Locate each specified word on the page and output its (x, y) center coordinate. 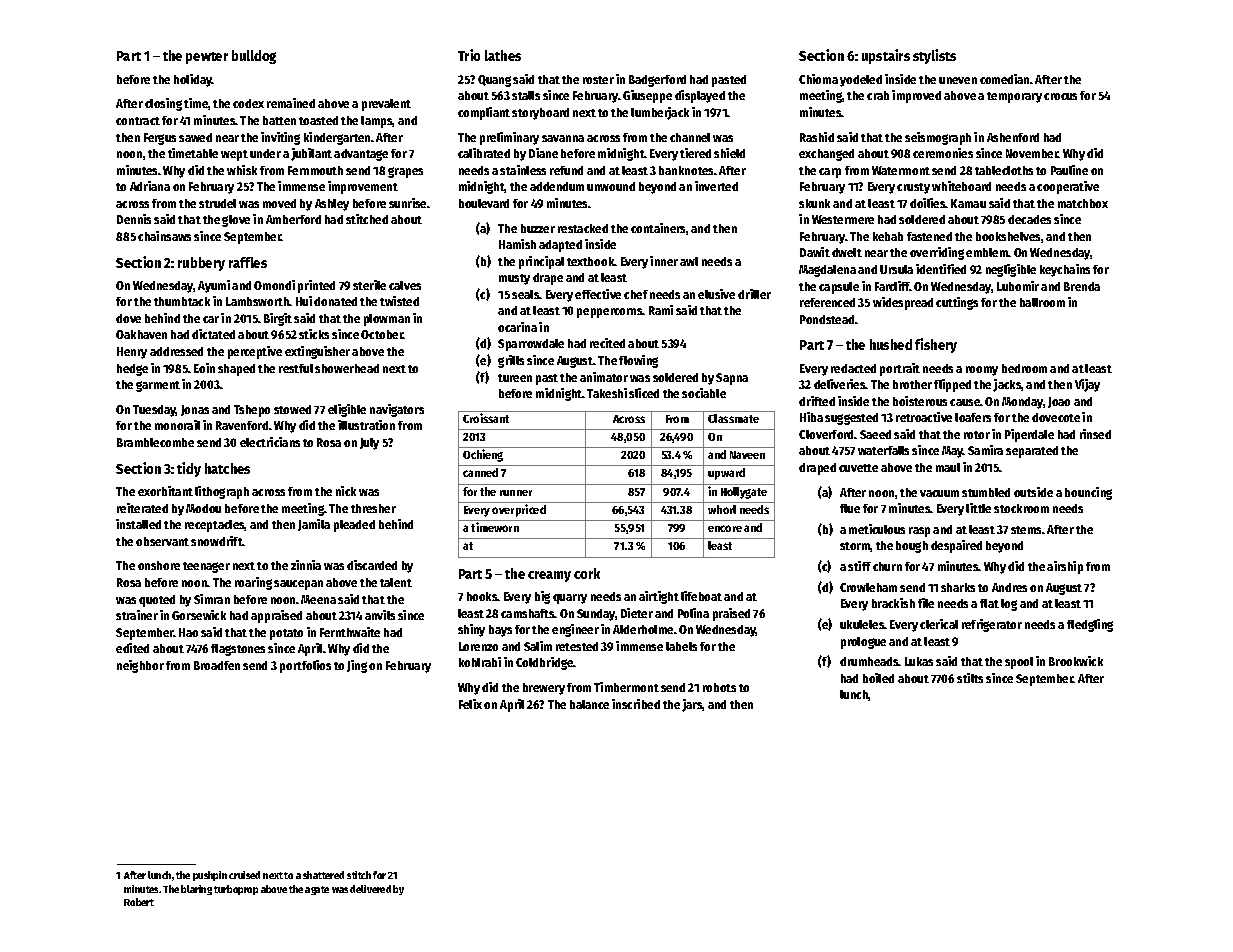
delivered (370, 889)
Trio (469, 55)
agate (317, 890)
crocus (1060, 96)
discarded (372, 565)
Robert (139, 902)
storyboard (540, 114)
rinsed (1095, 434)
